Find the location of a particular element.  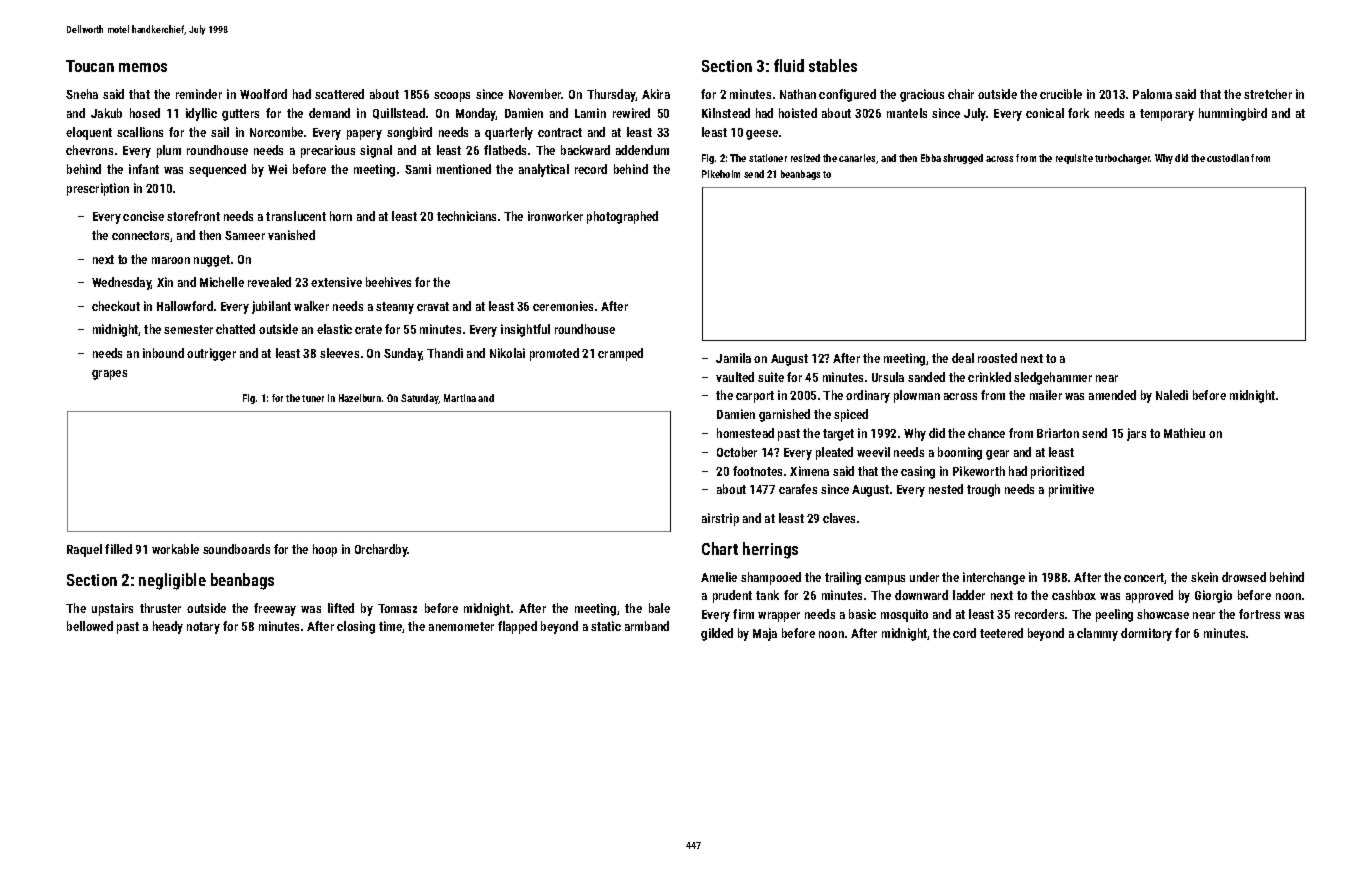

bellowed is located at coordinates (90, 626).
